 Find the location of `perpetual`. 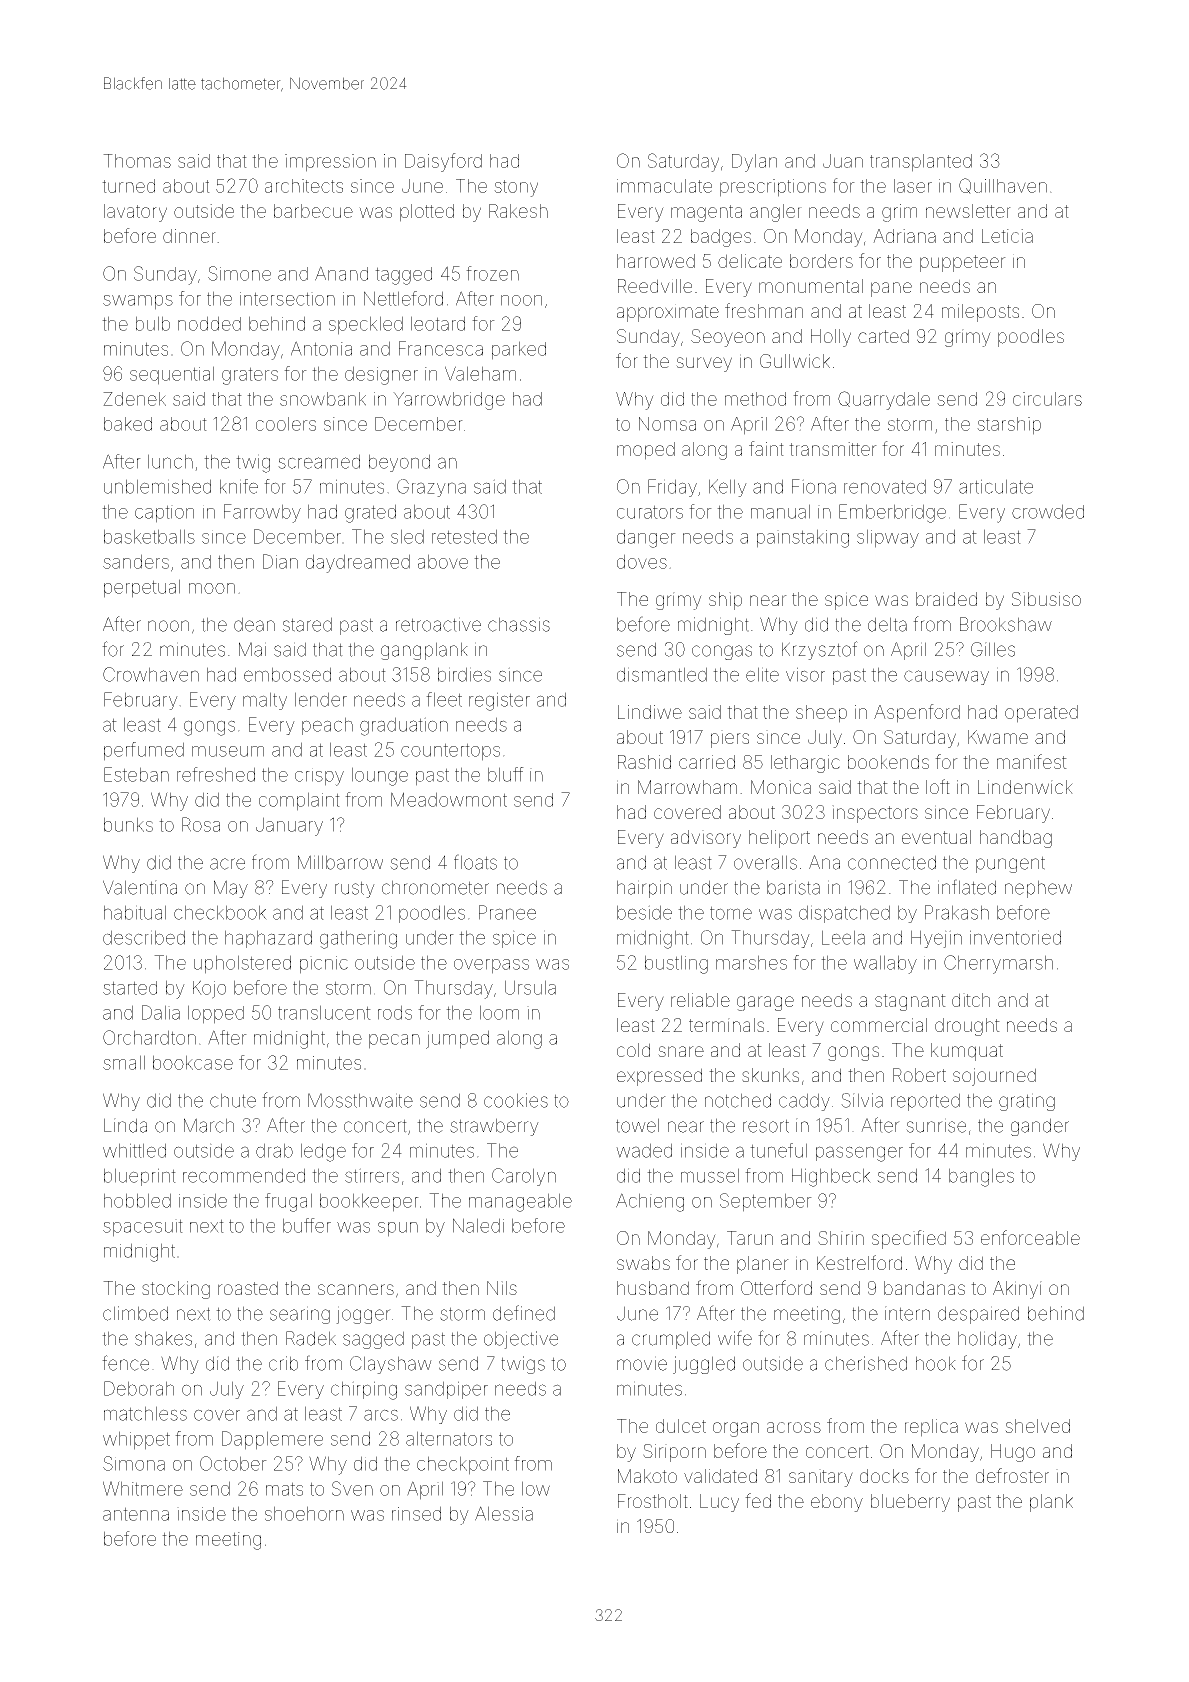

perpetual is located at coordinates (142, 588).
